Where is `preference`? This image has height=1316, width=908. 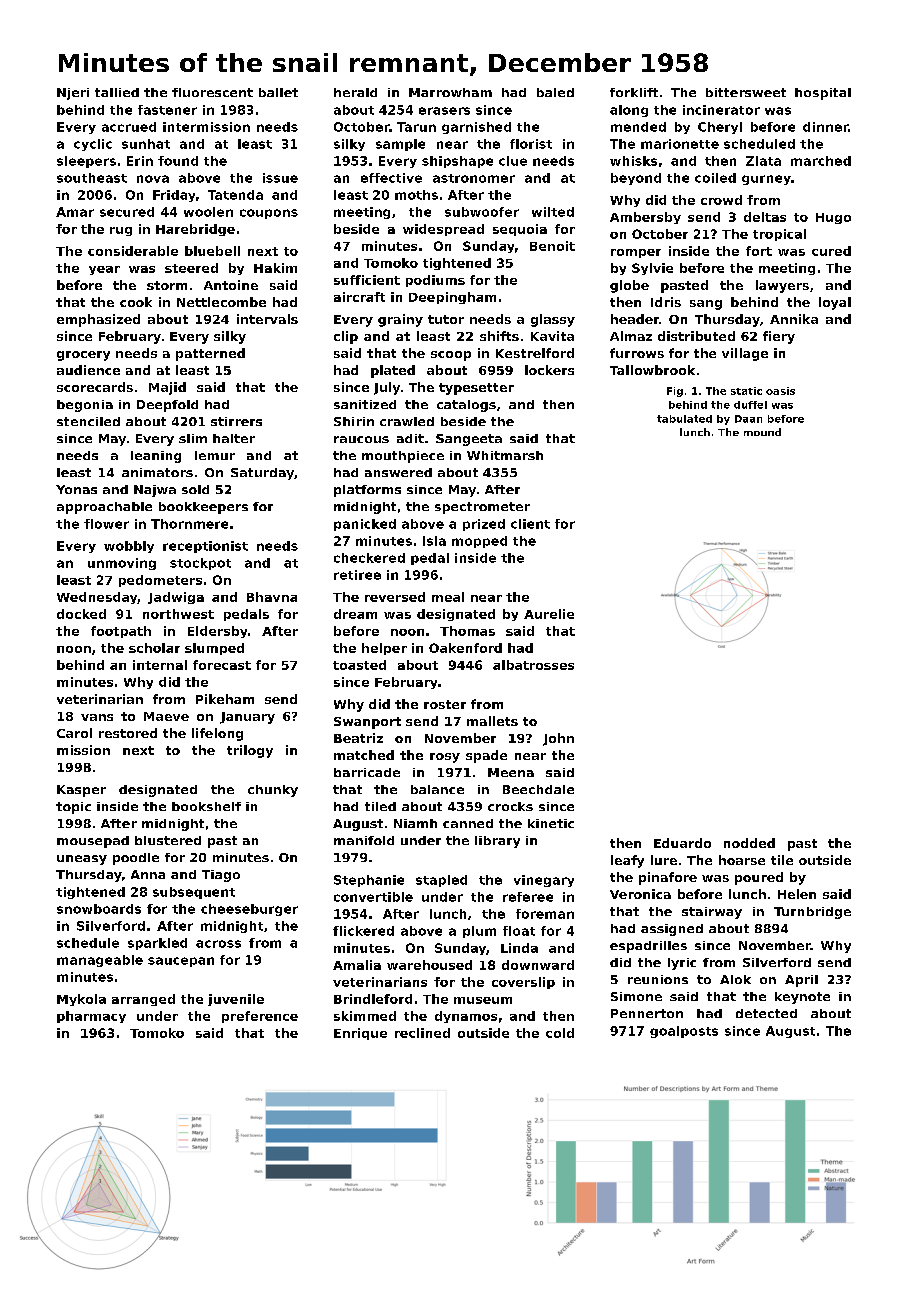
preference is located at coordinates (260, 1017).
